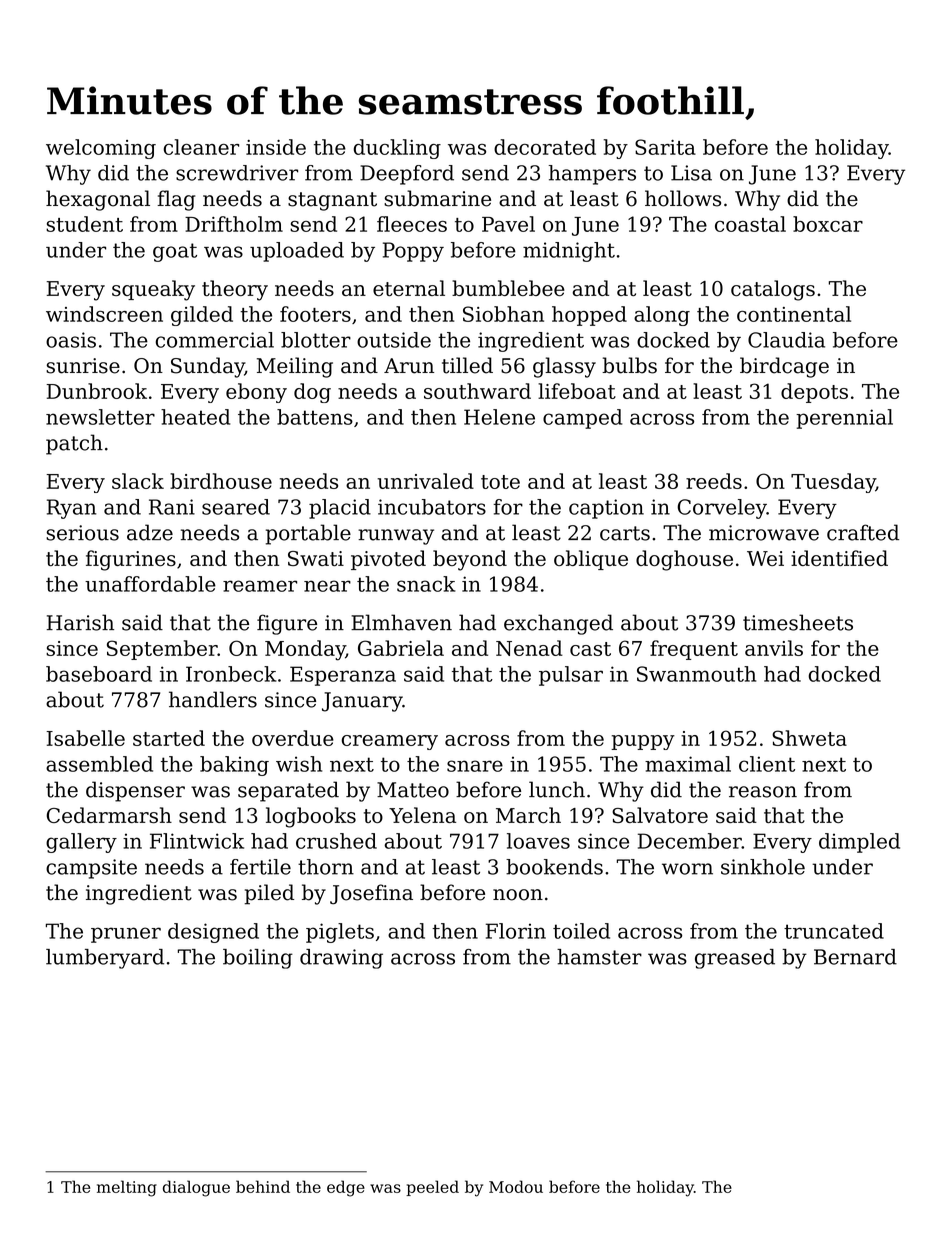  I want to click on Josefina, so click(371, 894).
